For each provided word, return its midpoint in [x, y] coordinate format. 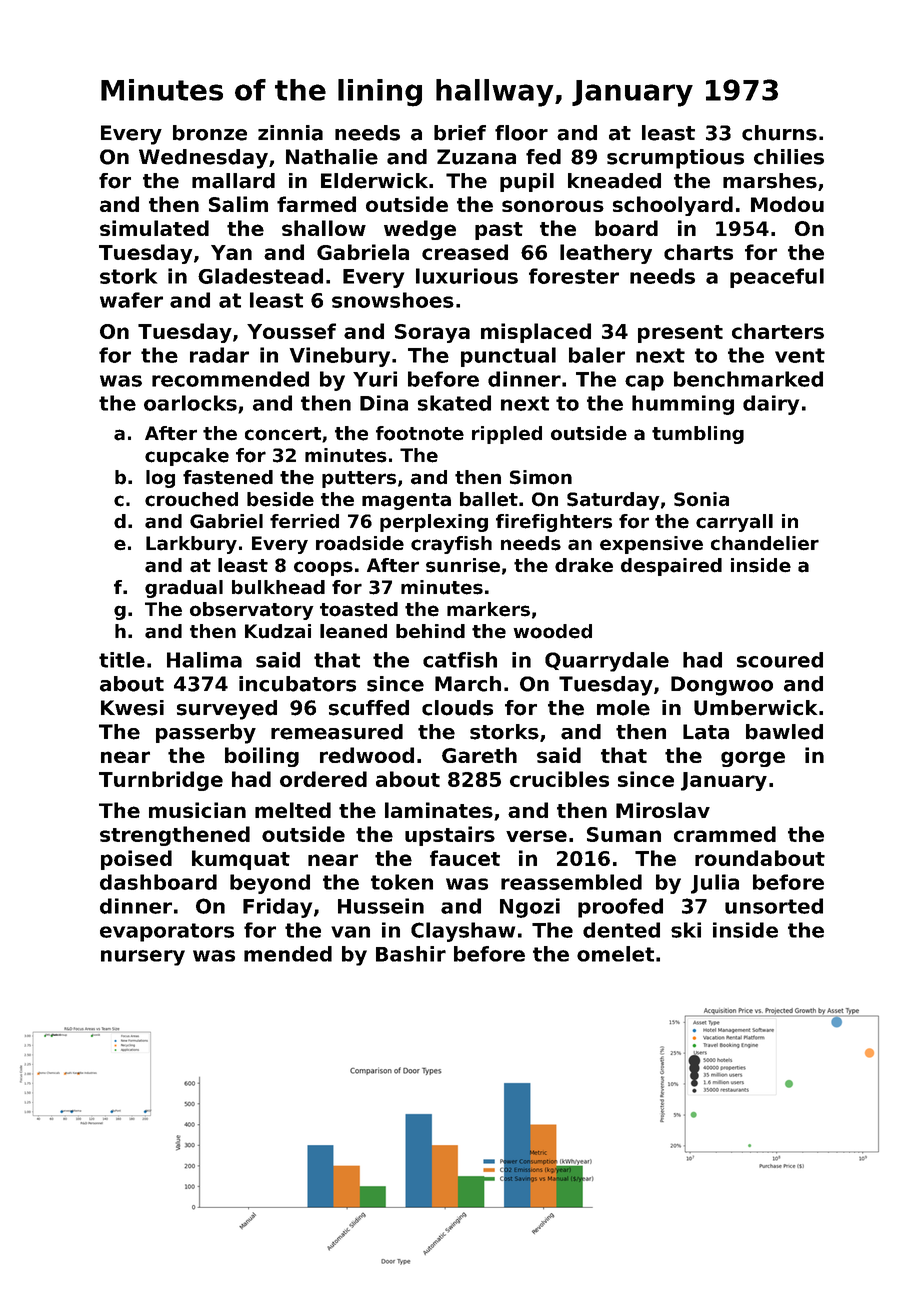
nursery [143, 958]
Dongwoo [722, 686]
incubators [297, 684]
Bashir [411, 954]
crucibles [559, 779]
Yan [231, 252]
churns [779, 133]
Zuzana [476, 157]
